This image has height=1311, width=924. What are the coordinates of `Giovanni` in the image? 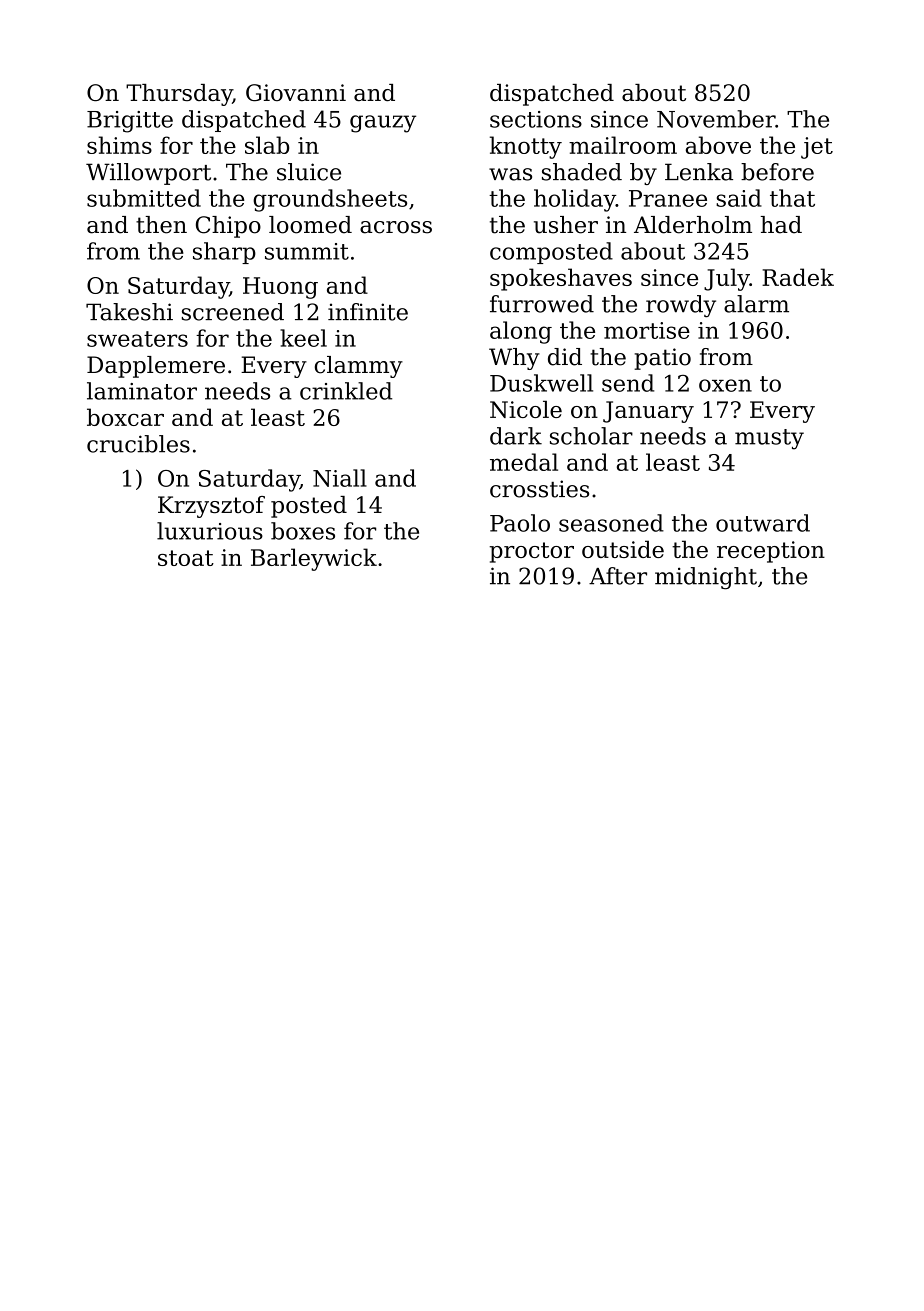 It's located at (296, 93).
